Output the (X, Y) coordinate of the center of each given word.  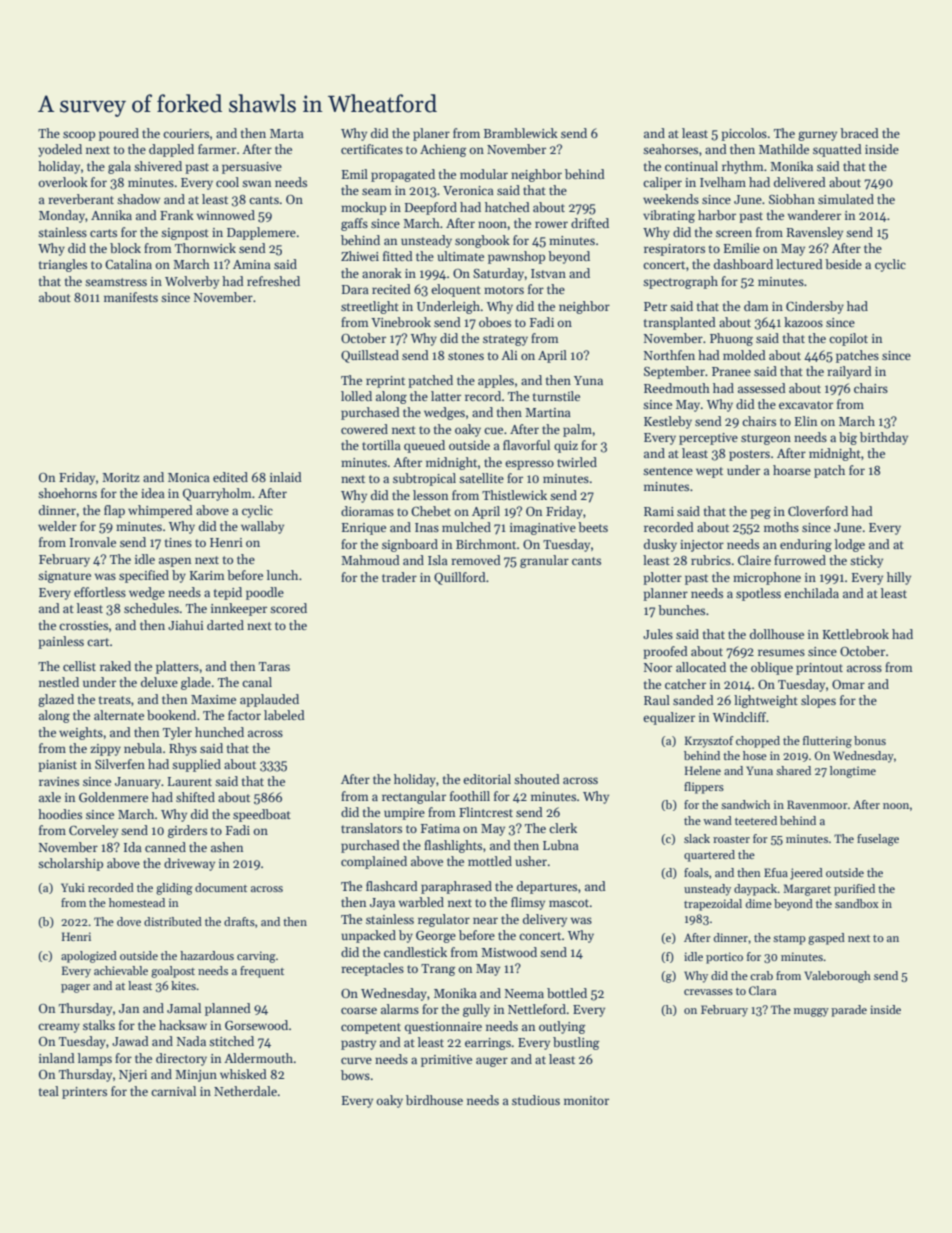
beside (843, 264)
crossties (83, 625)
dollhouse (777, 634)
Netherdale (245, 1091)
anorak (382, 273)
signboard (410, 545)
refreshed (273, 281)
